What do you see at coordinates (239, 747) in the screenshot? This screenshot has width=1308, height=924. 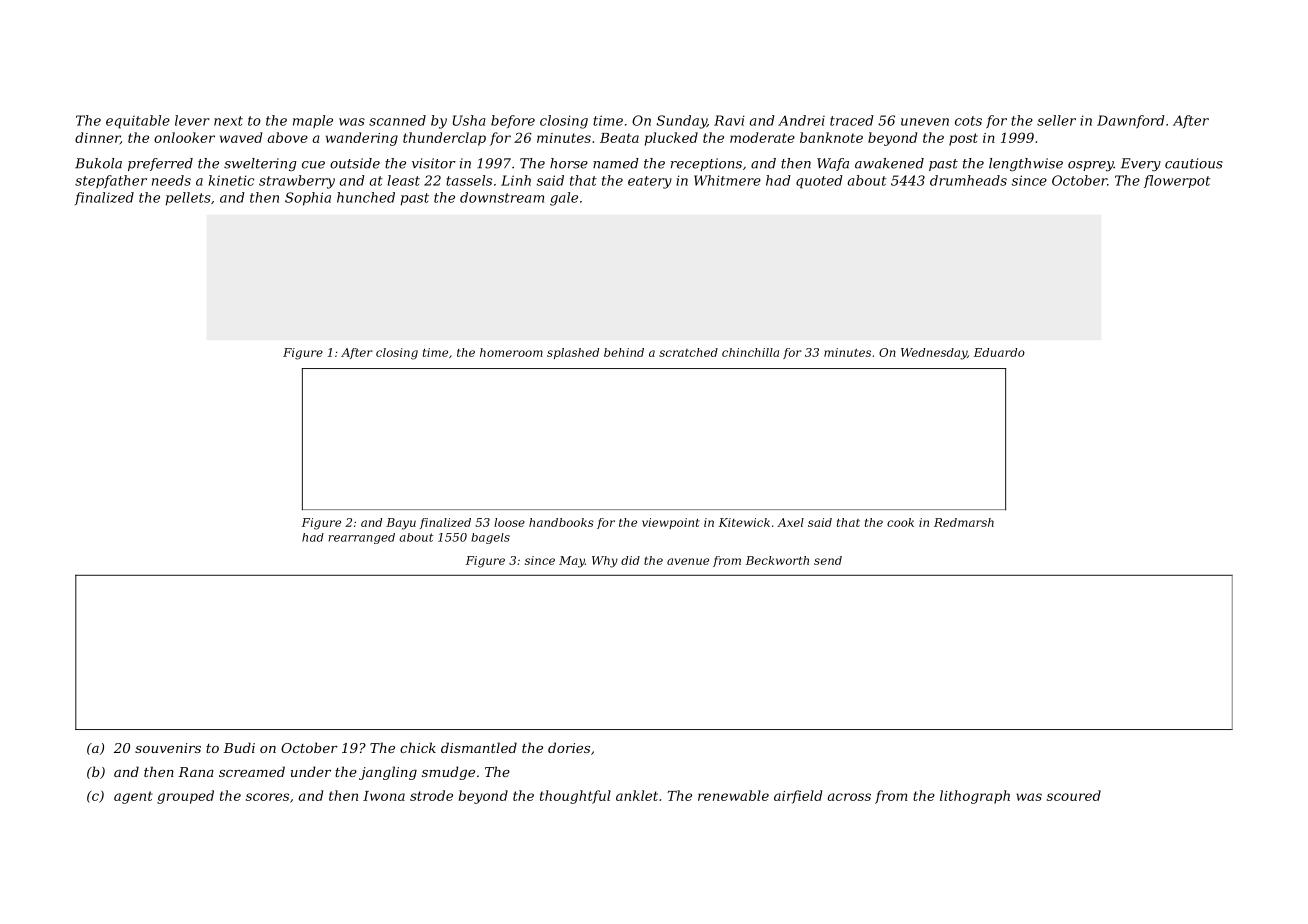 I see `Budi` at bounding box center [239, 747].
